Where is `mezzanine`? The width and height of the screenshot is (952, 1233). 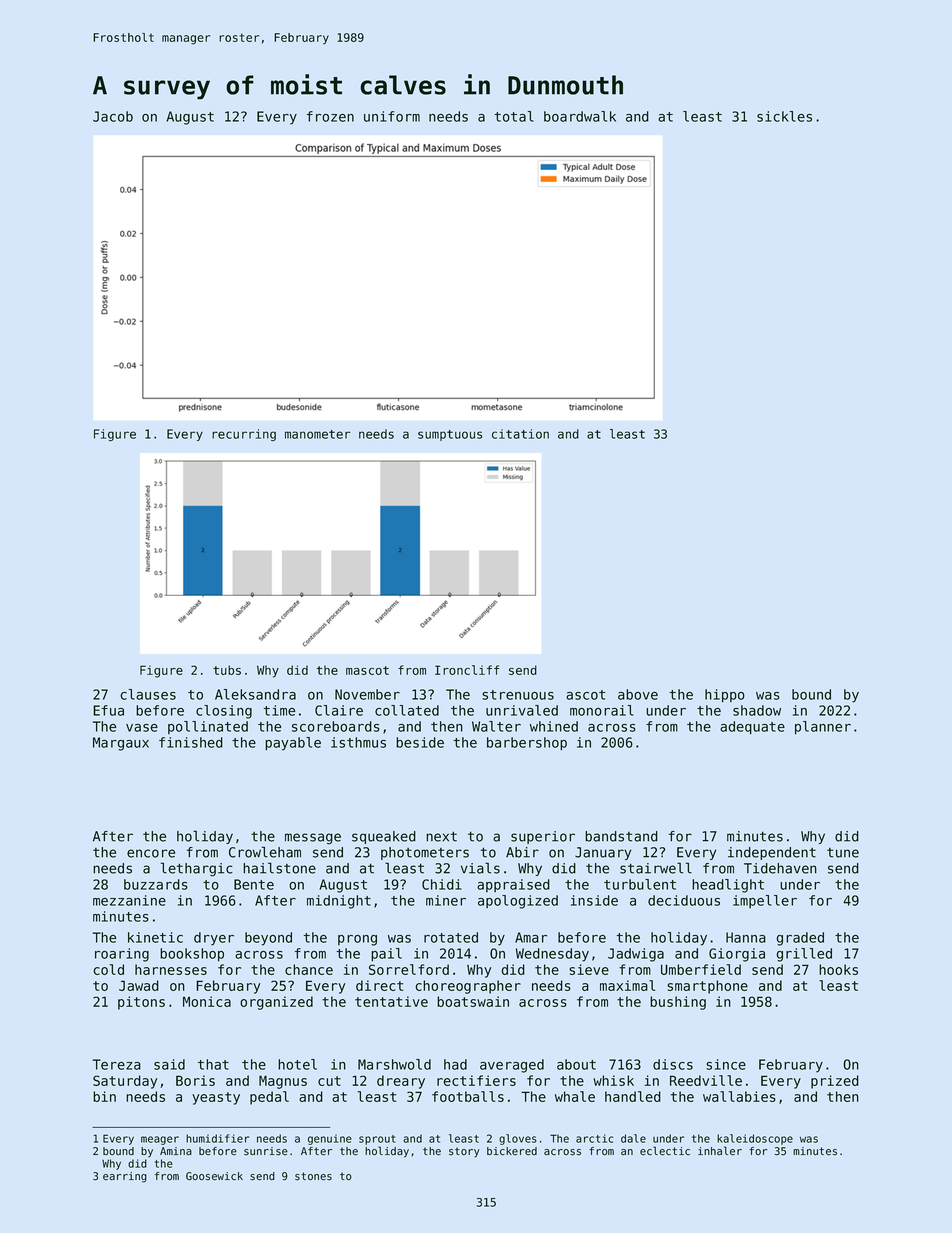 mezzanine is located at coordinates (129, 900).
